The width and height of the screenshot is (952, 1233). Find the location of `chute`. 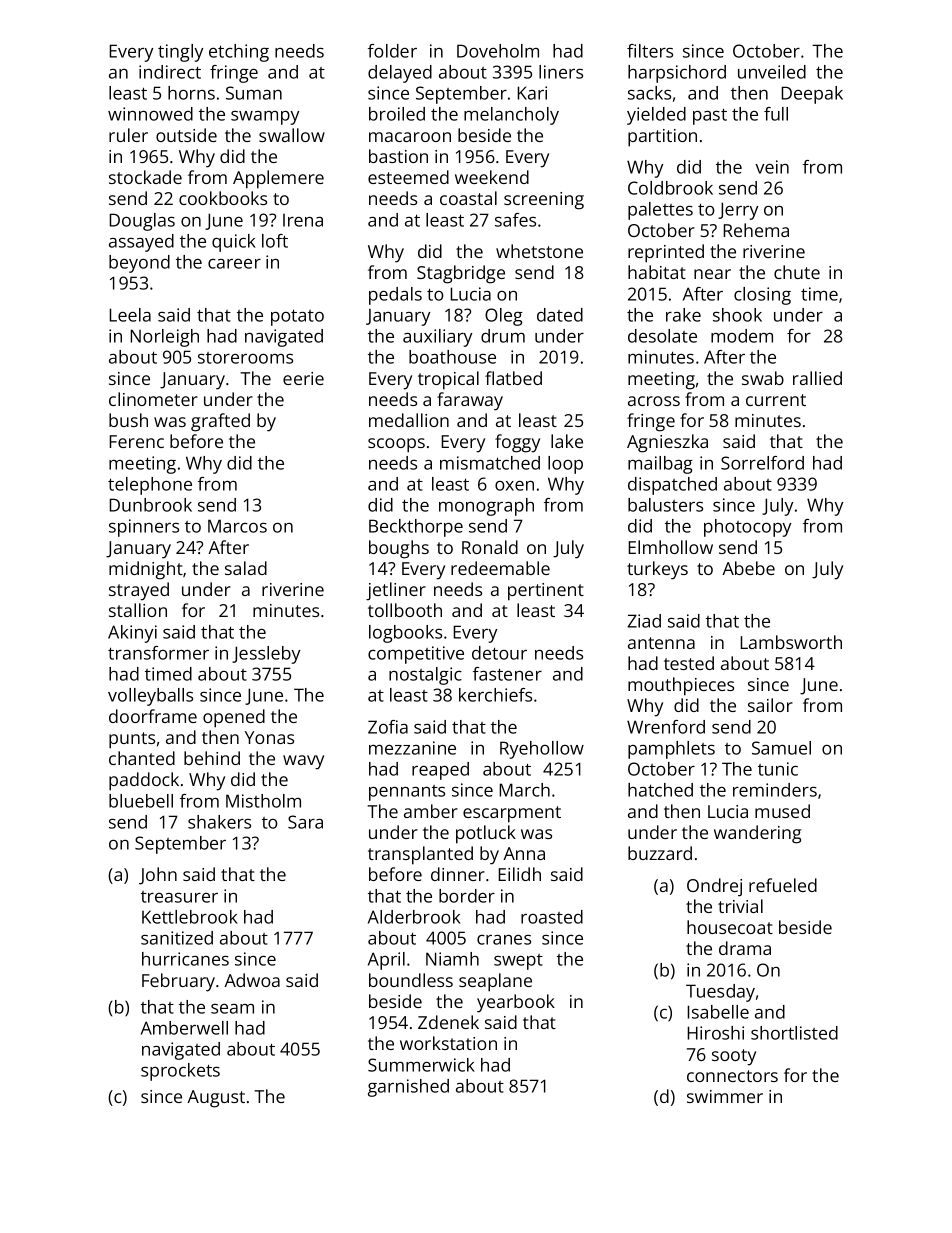

chute is located at coordinates (797, 272).
